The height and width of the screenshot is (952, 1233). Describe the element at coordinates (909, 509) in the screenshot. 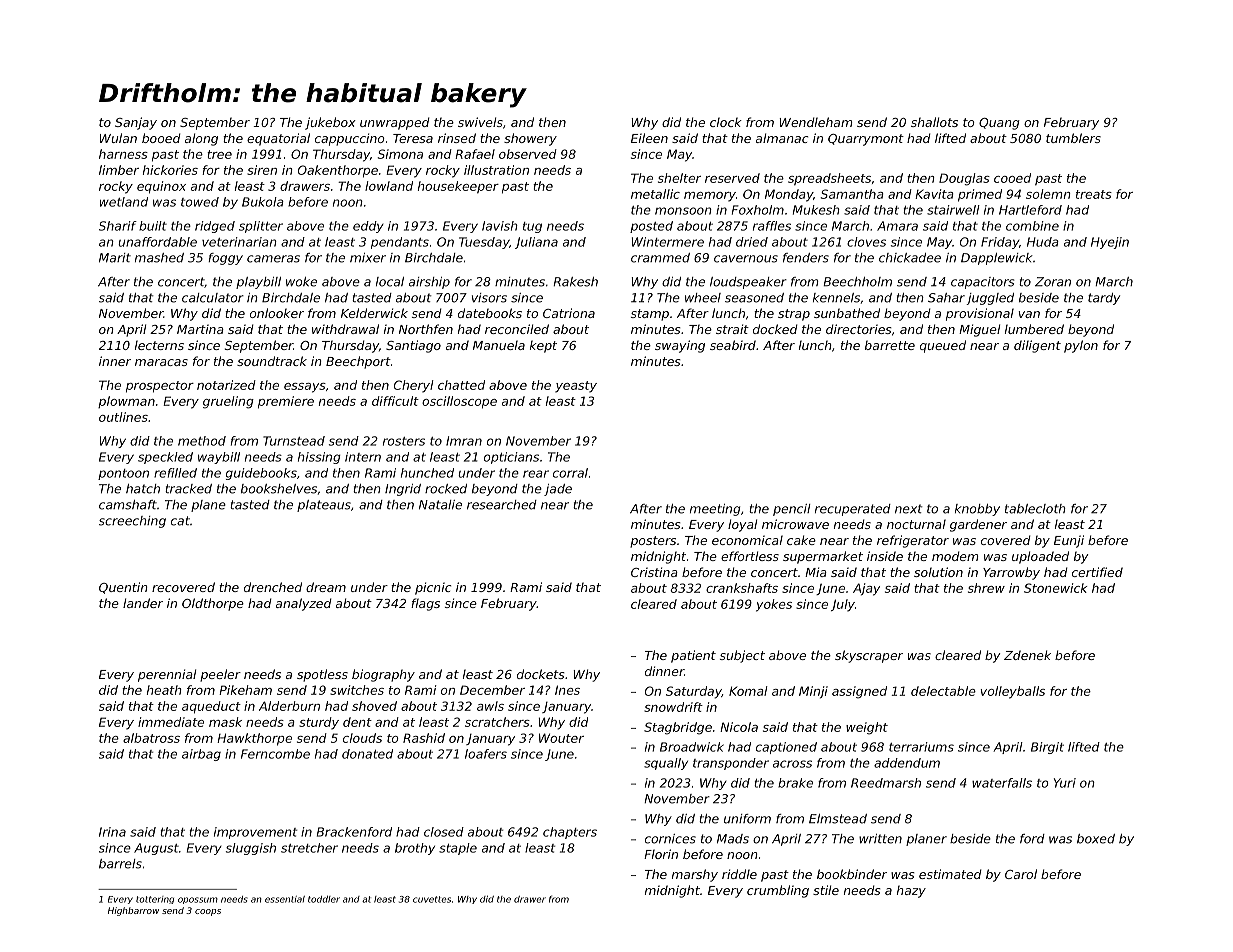

I see `next` at that location.
